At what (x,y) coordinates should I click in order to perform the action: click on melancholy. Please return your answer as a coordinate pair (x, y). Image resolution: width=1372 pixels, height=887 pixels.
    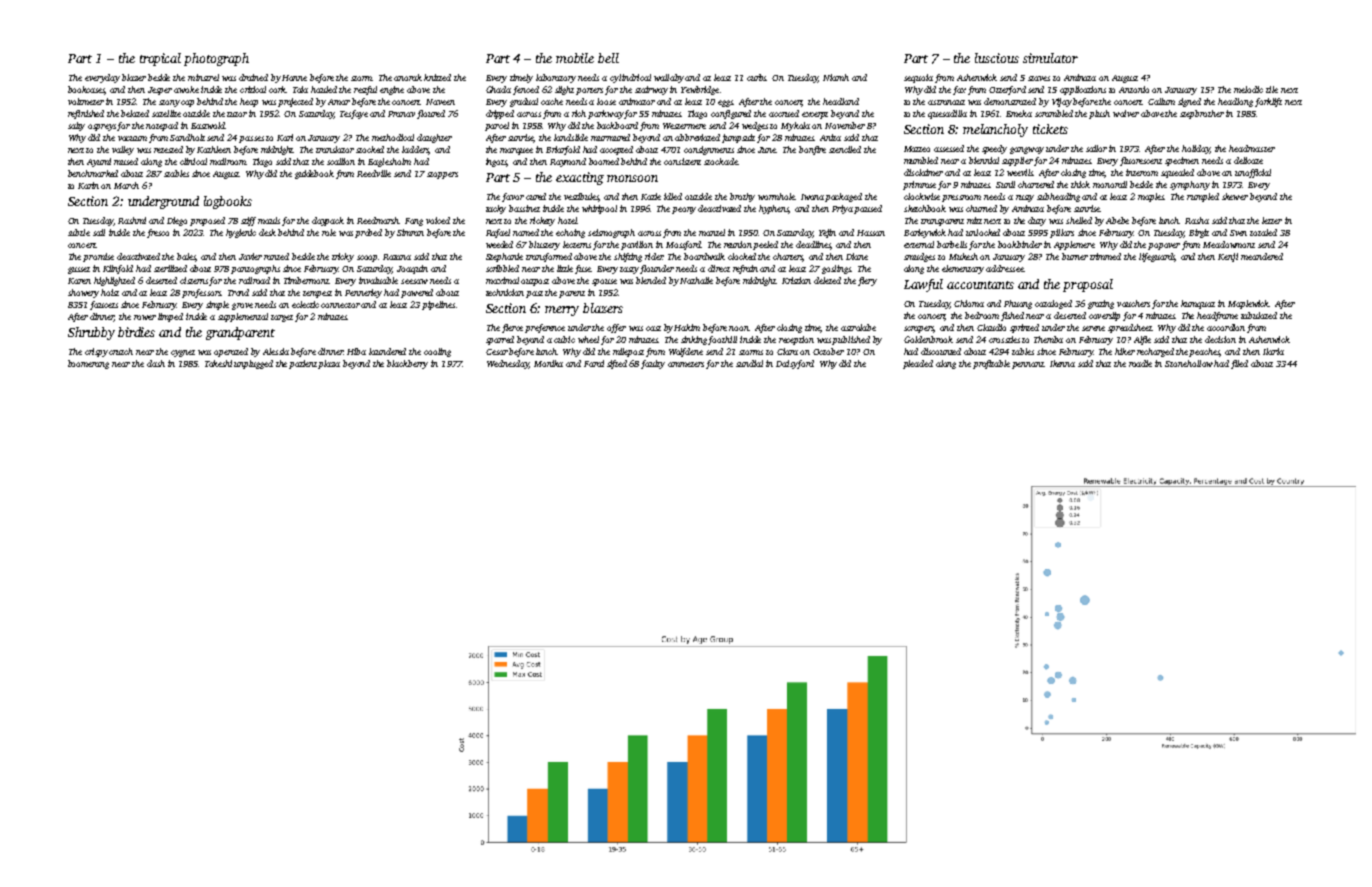
    Looking at the image, I should click on (995, 130).
